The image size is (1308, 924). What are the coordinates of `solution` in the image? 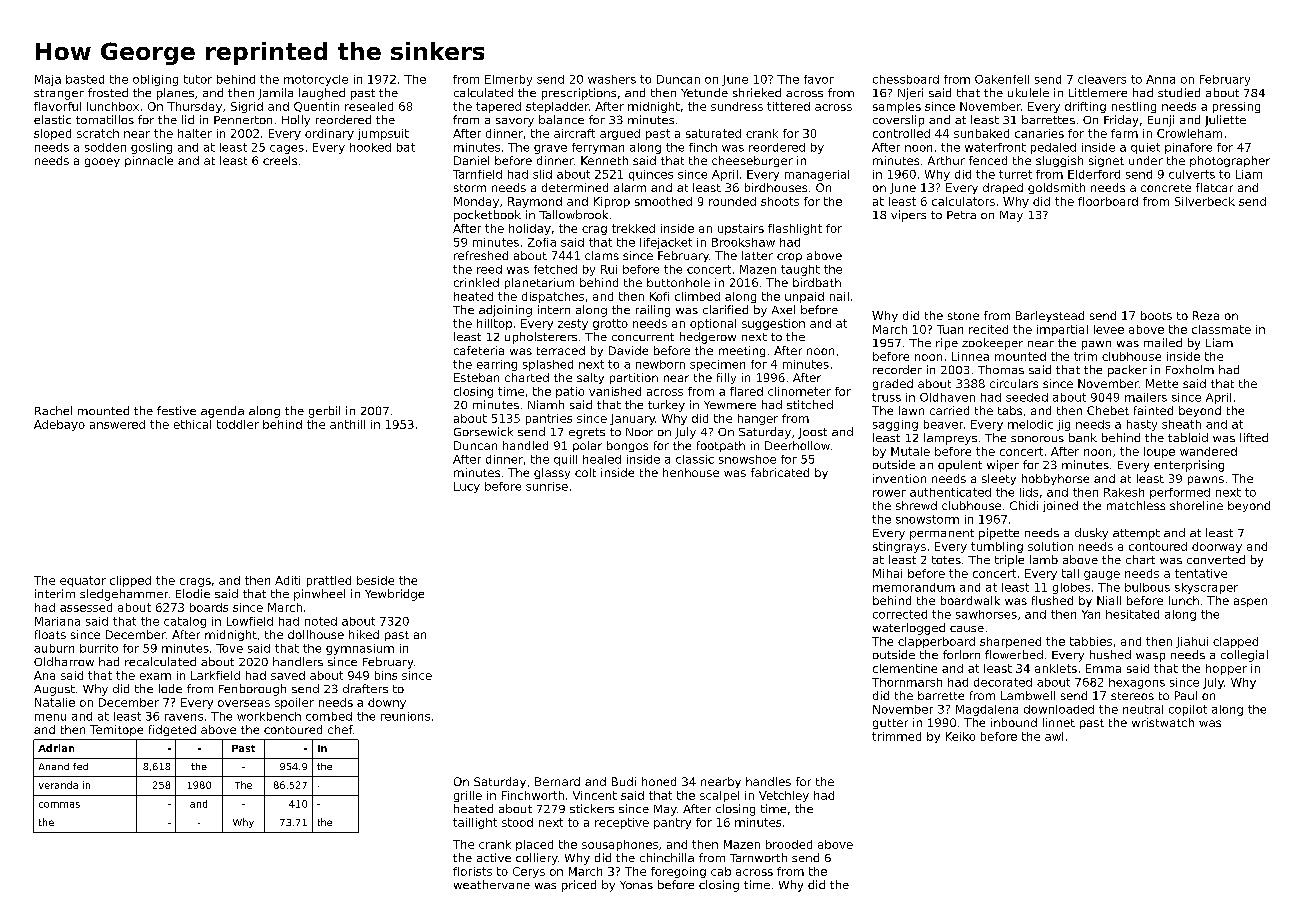 It's located at (1050, 546).
